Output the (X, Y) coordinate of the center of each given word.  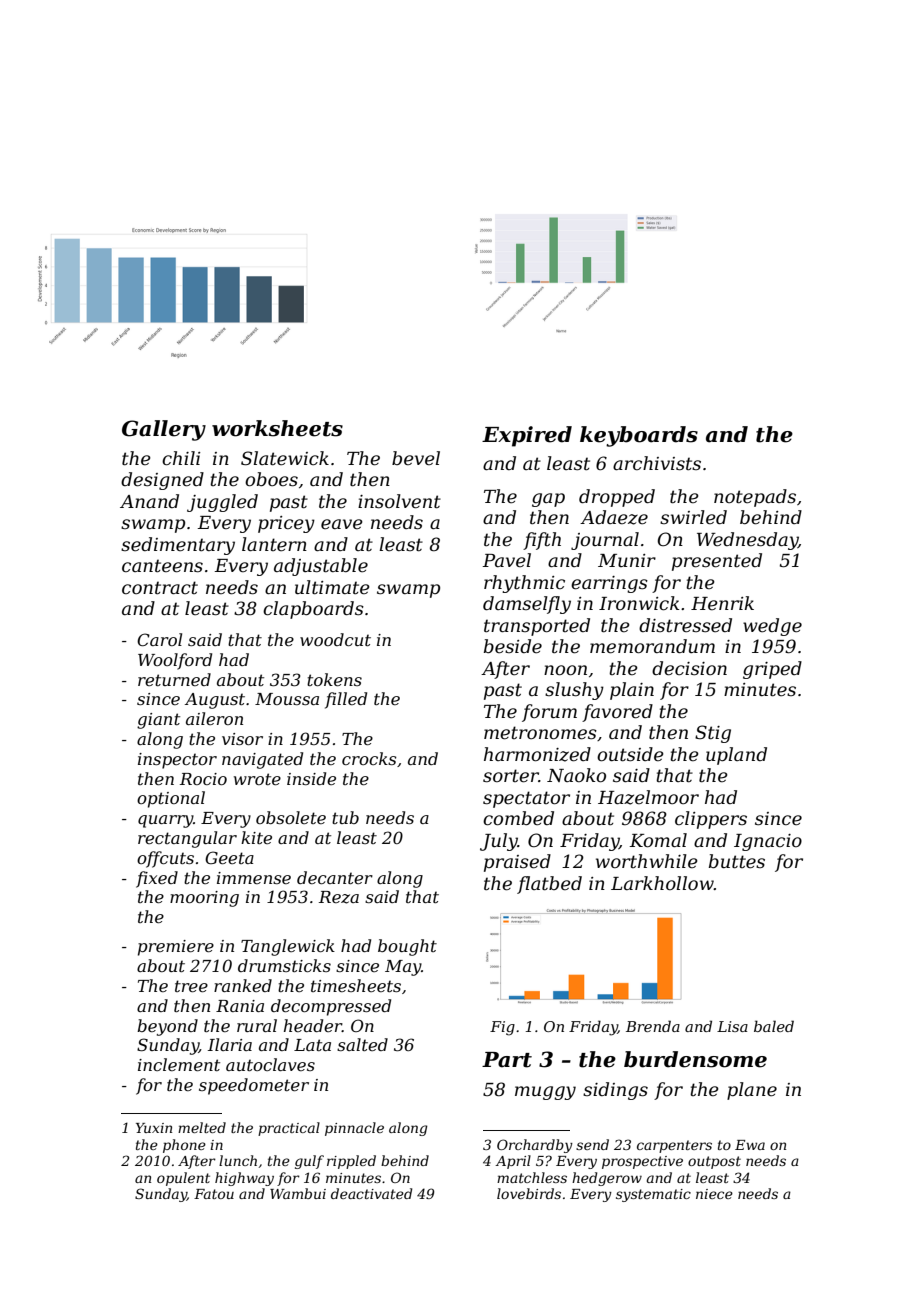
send (592, 1144)
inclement (179, 1064)
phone (184, 1146)
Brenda (653, 1026)
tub (345, 817)
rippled (351, 1162)
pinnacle (354, 1129)
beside (513, 646)
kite (256, 837)
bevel (416, 458)
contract (160, 588)
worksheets (277, 428)
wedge (772, 627)
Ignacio (768, 842)
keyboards (639, 436)
